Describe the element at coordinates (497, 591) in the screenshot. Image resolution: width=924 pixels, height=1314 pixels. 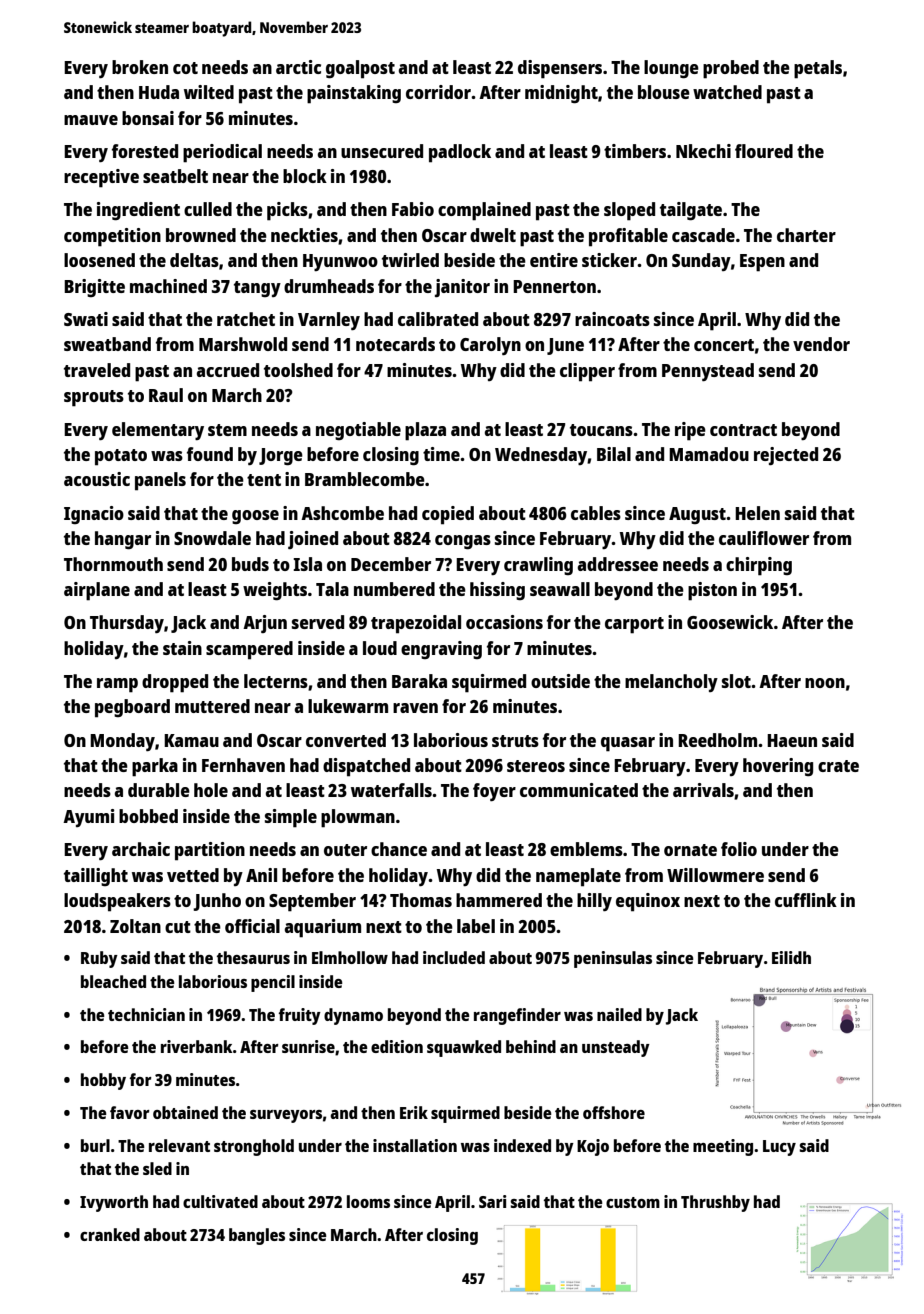
I see `hissing` at that location.
